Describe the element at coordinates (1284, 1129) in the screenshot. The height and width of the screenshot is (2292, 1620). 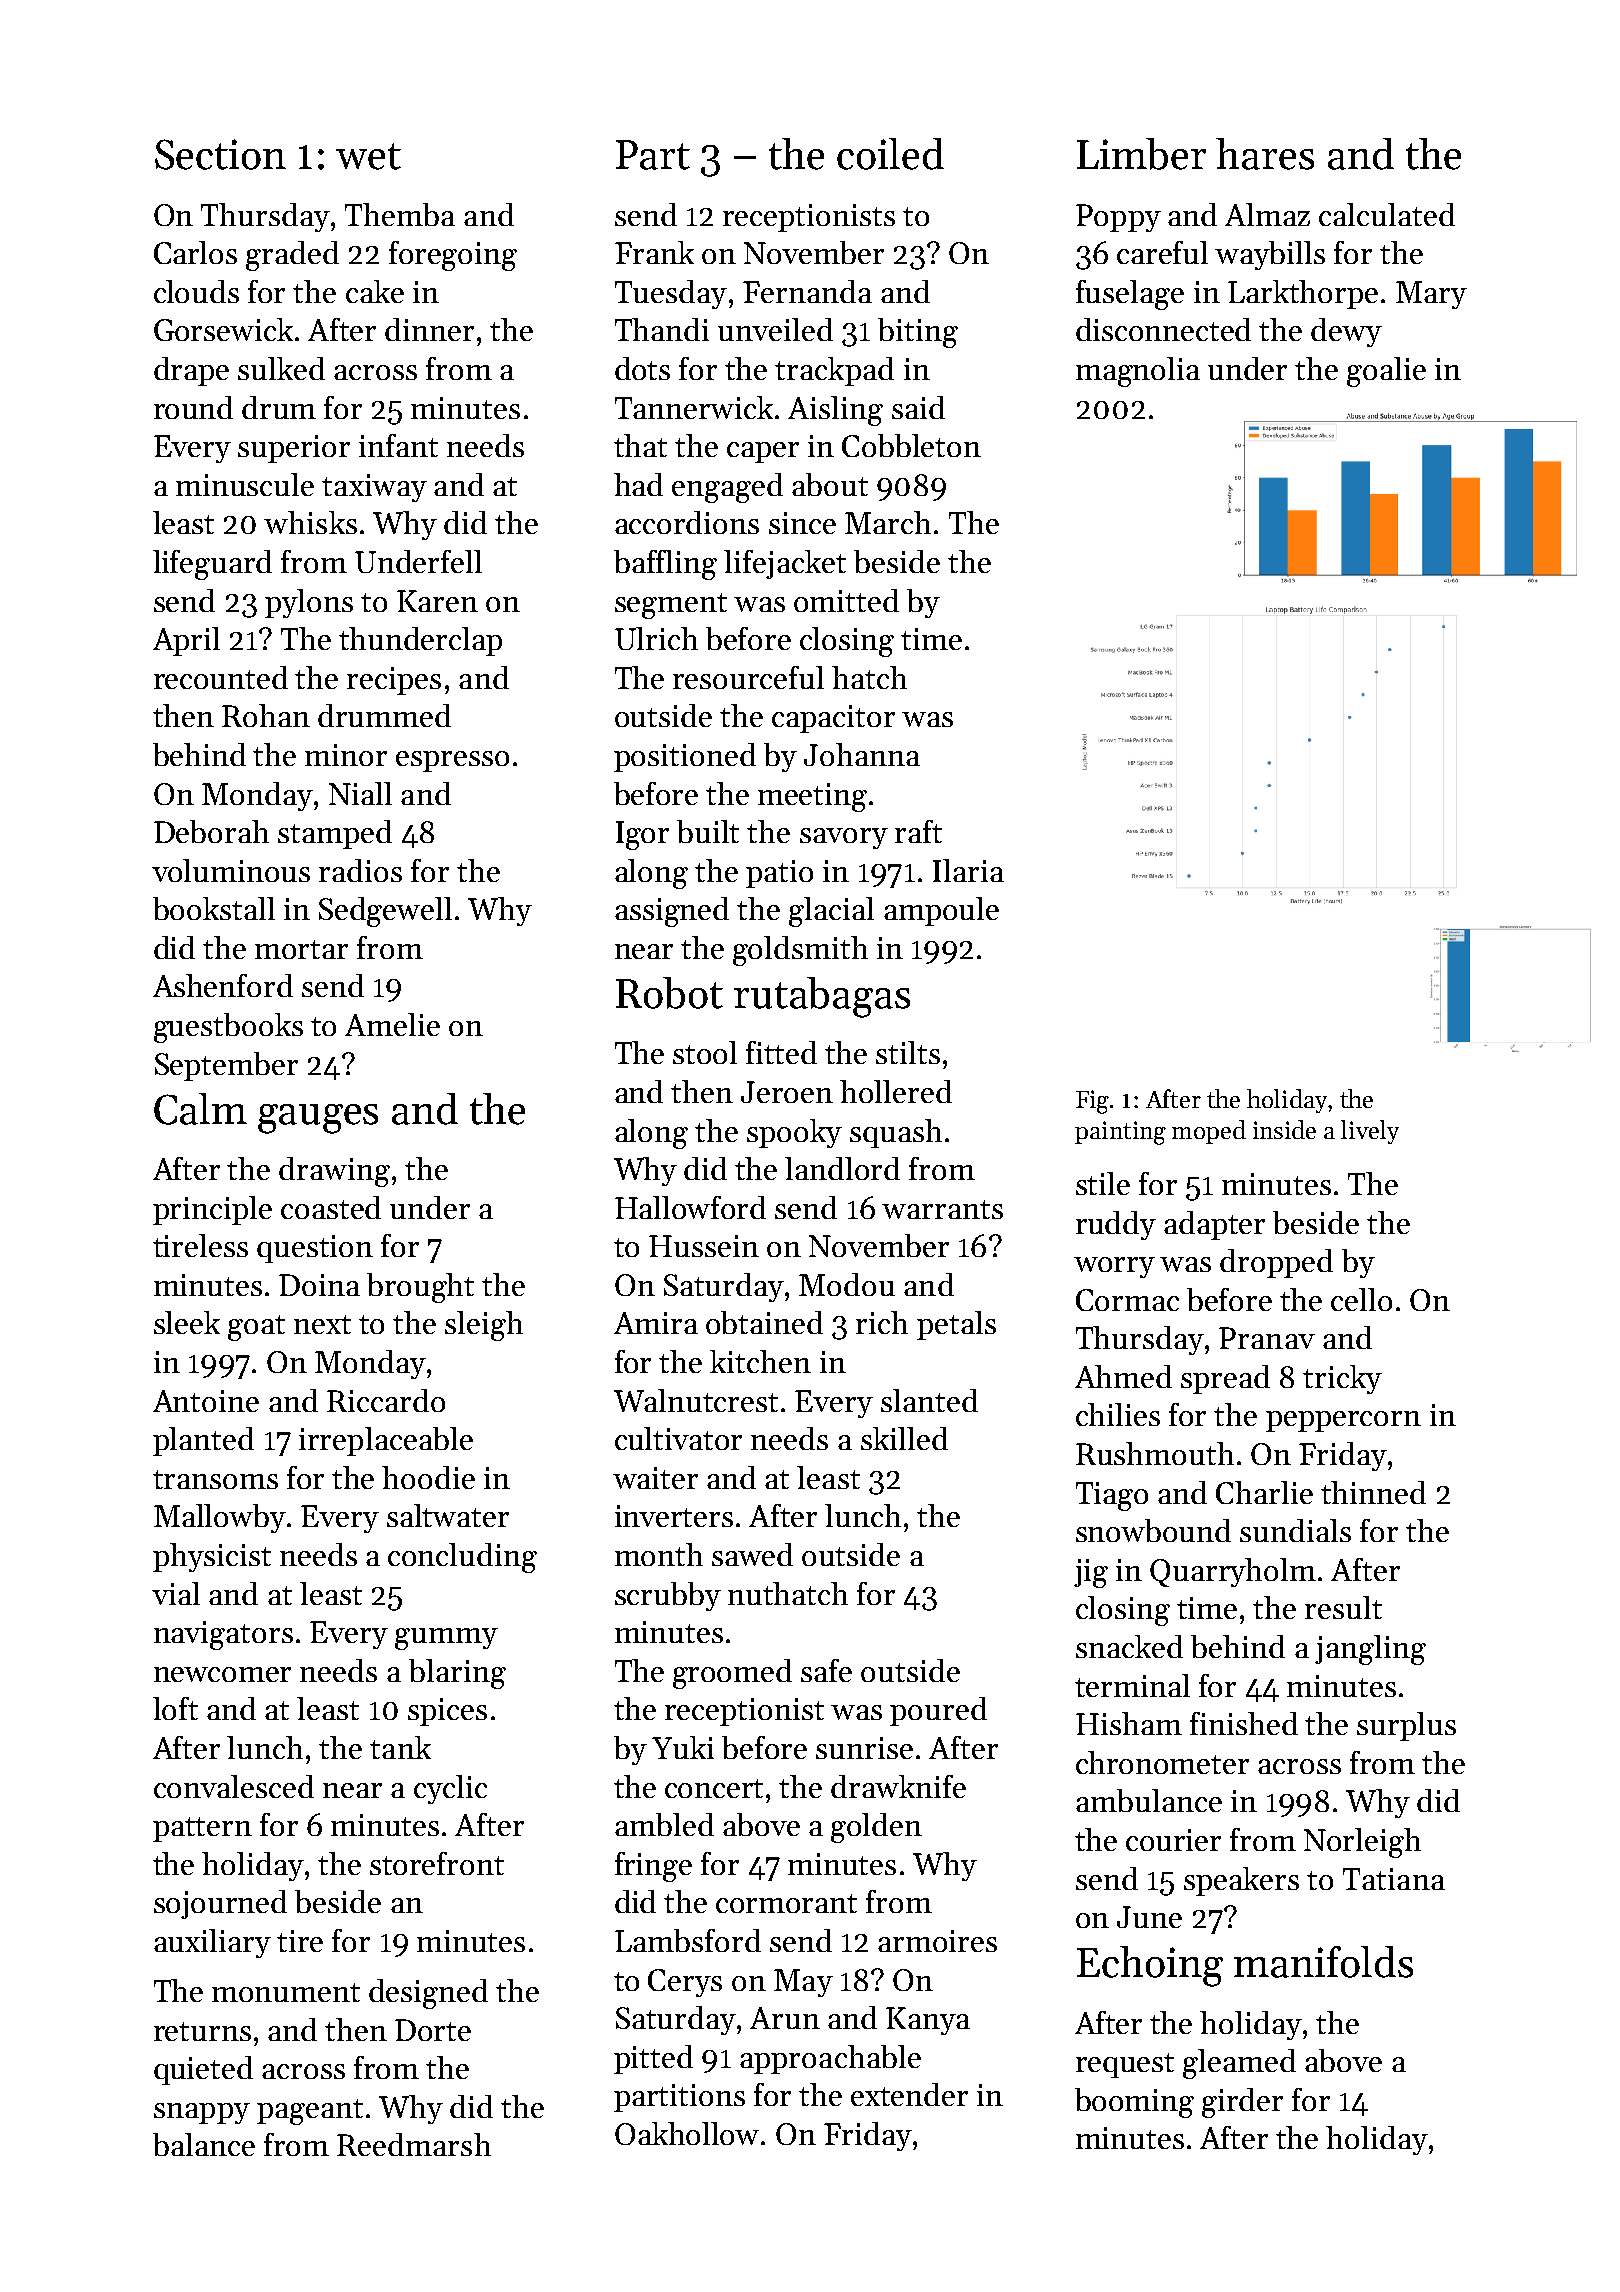
I see `inside` at that location.
